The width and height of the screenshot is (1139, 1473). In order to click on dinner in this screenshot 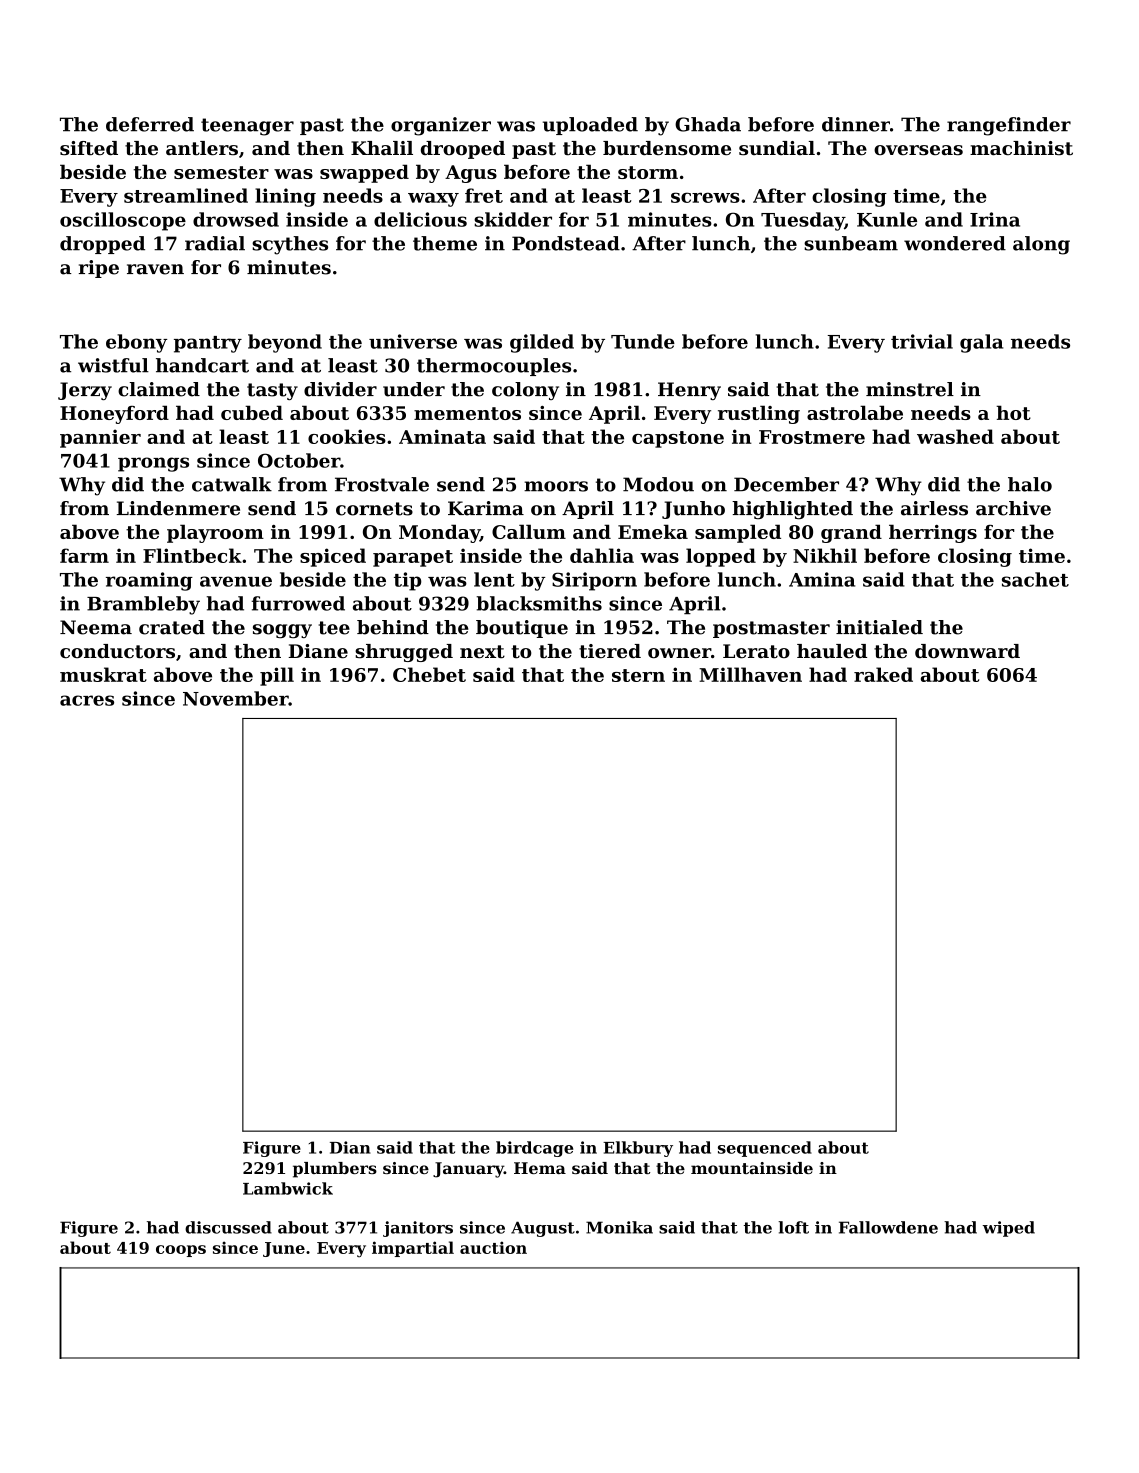, I will do `click(856, 124)`.
